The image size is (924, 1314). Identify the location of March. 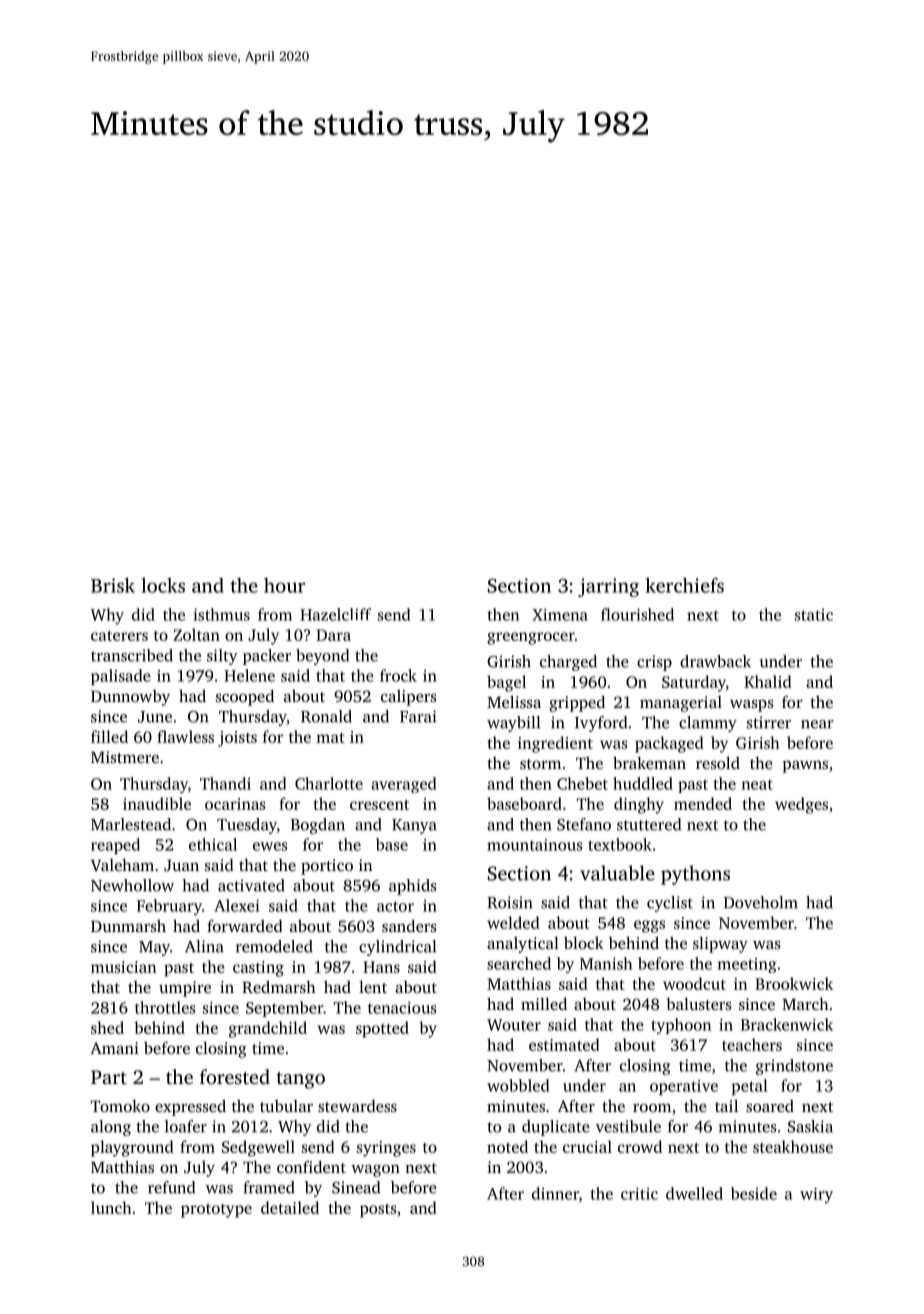
(805, 1004).
